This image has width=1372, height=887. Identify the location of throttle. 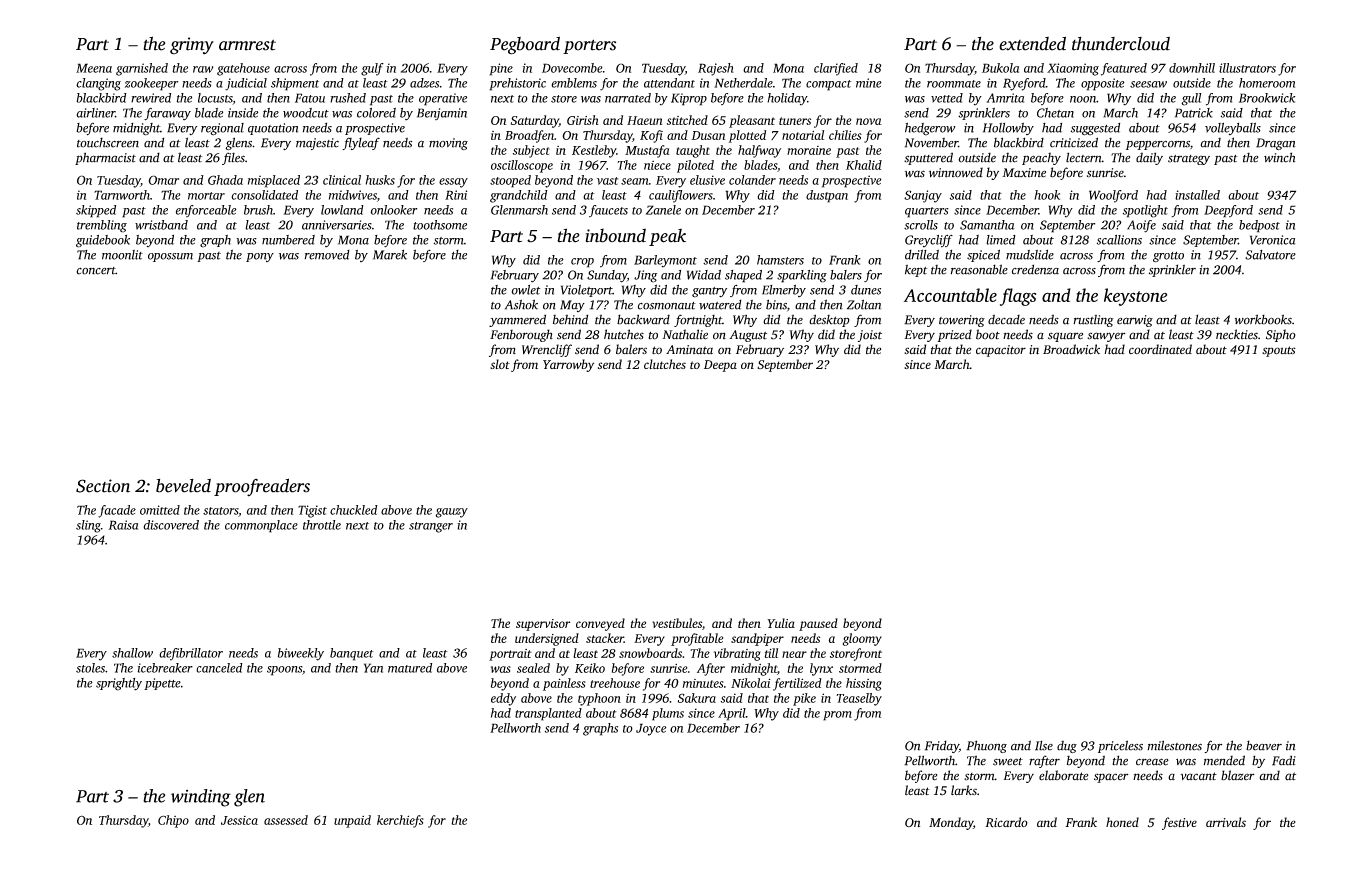
(322, 525).
